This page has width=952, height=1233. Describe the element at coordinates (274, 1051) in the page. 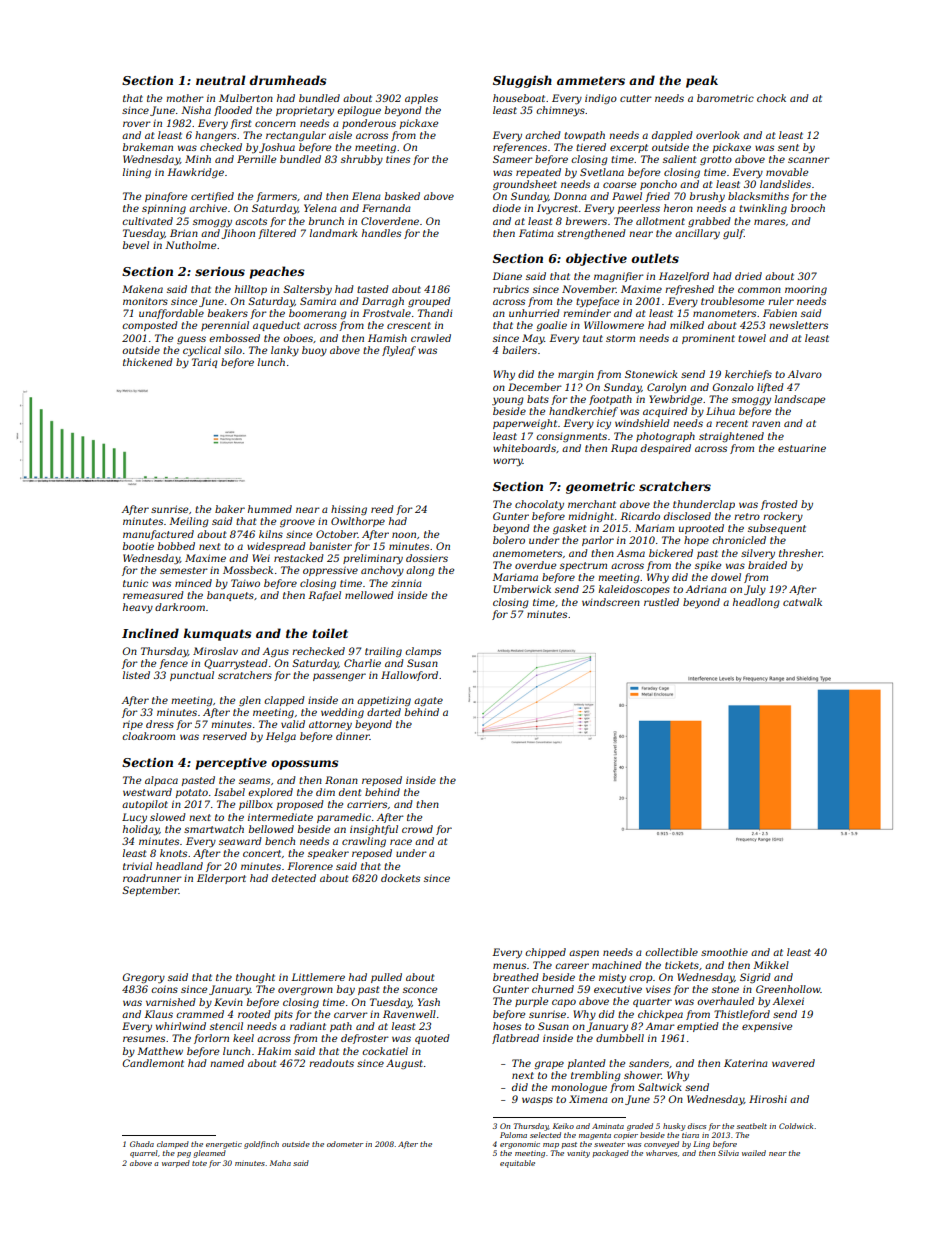

I see `Hakim` at that location.
